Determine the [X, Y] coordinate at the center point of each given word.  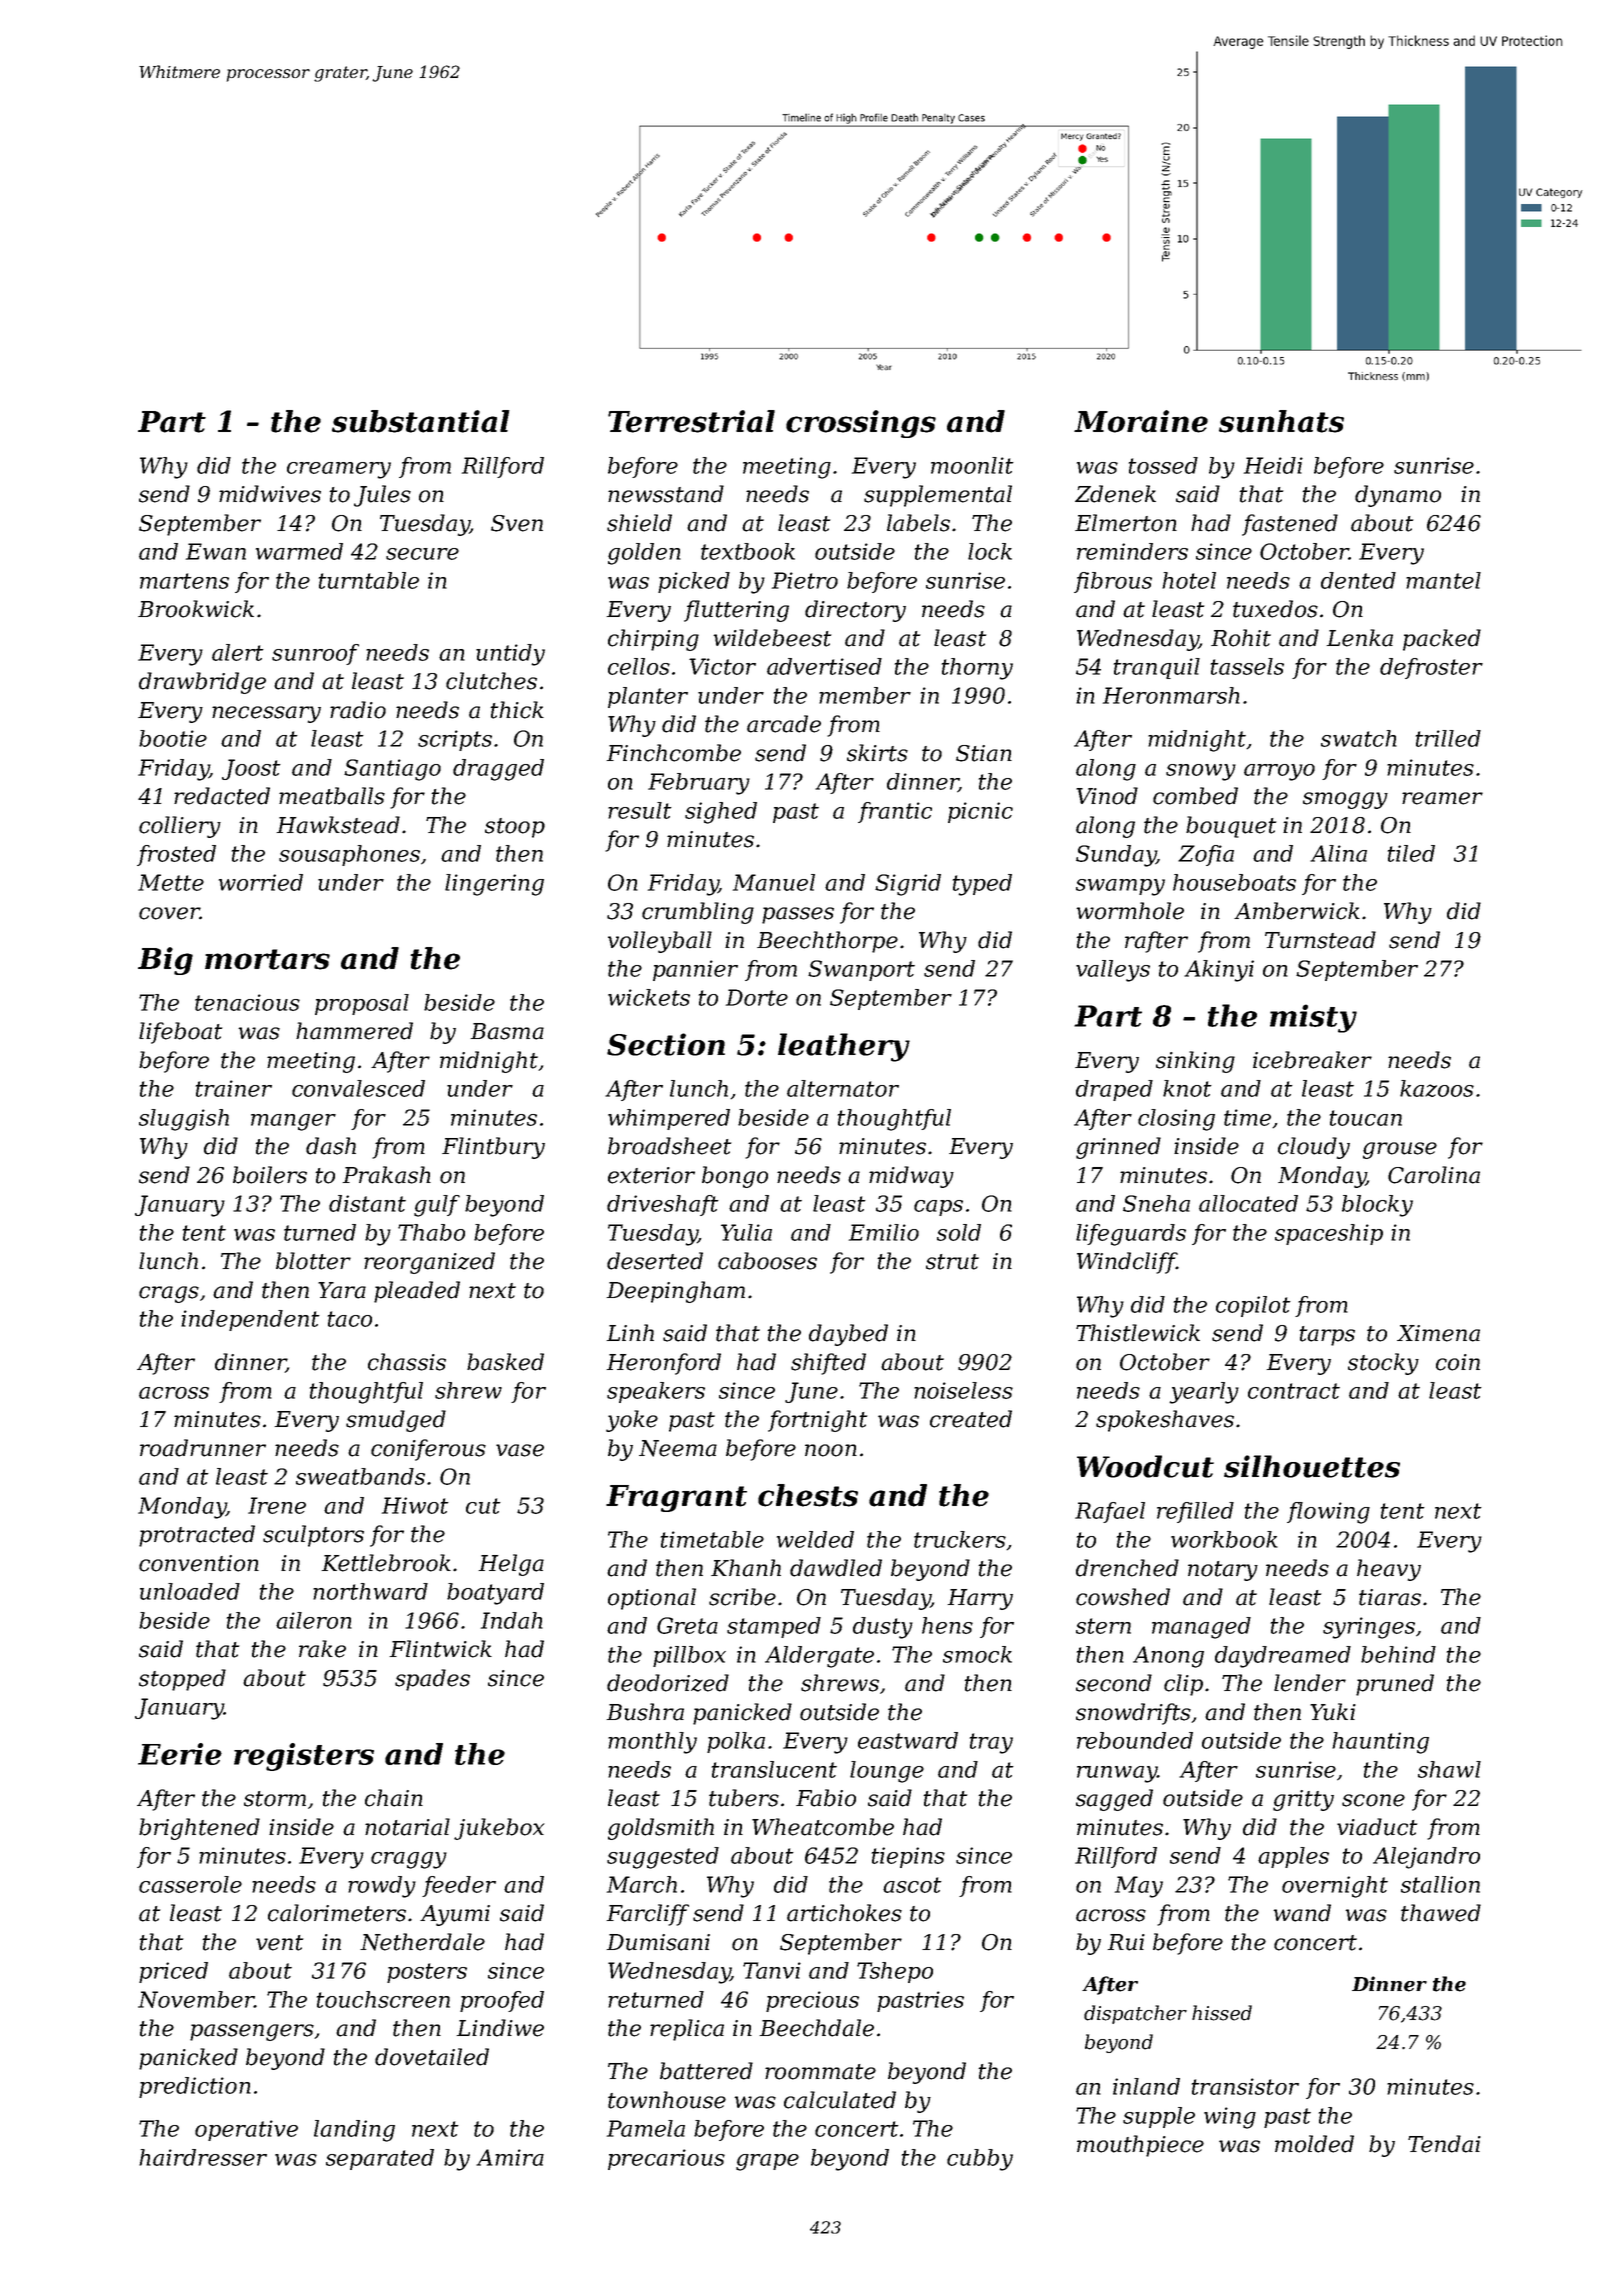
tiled [1411, 853]
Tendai [1444, 2144]
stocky [1383, 1364]
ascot [912, 1885]
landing [354, 2131]
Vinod [1107, 796]
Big [165, 961]
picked [694, 582]
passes [798, 915]
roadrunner [203, 1448]
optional [652, 1599]
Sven [517, 523]
